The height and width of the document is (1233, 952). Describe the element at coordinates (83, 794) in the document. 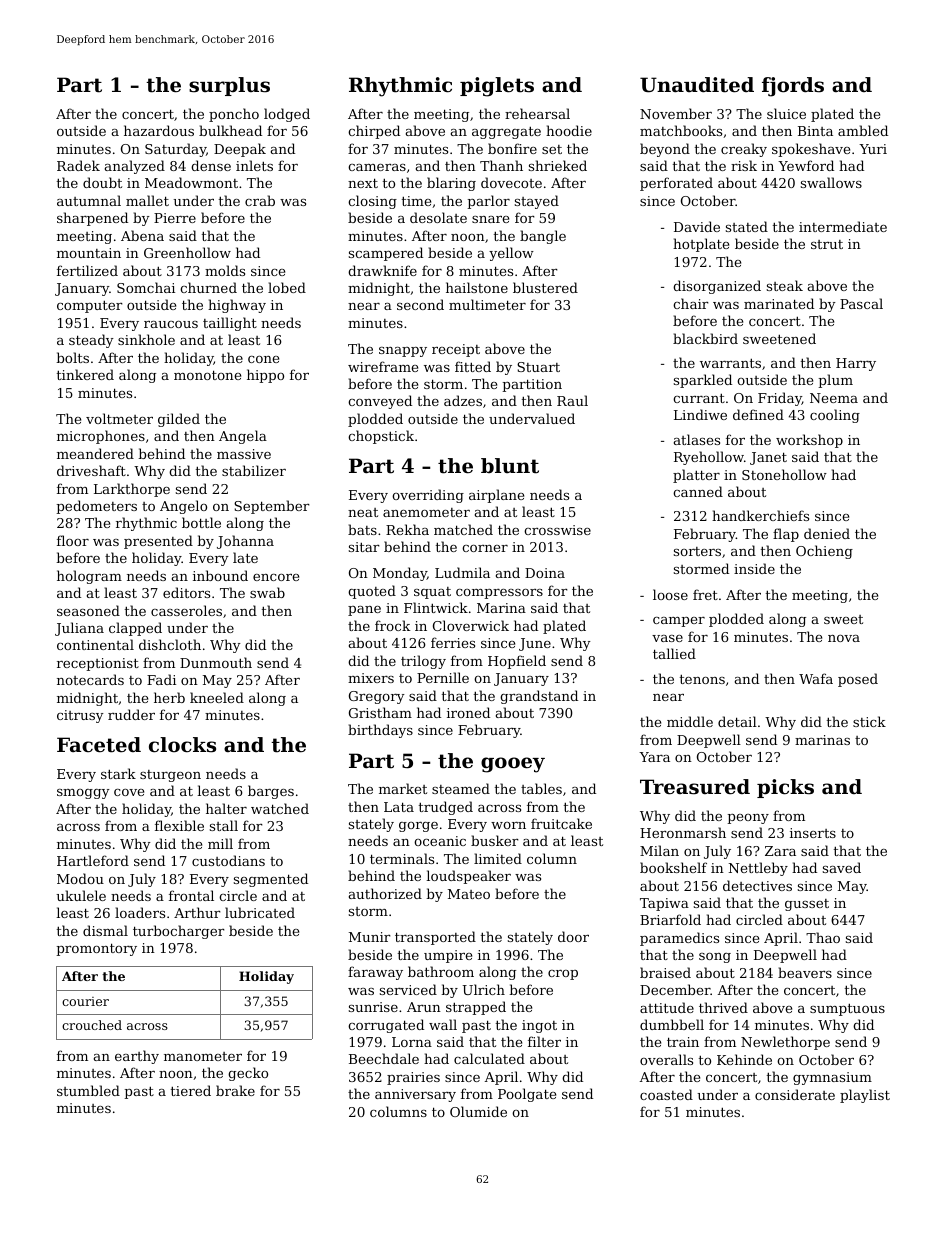

I see `smoggy` at that location.
